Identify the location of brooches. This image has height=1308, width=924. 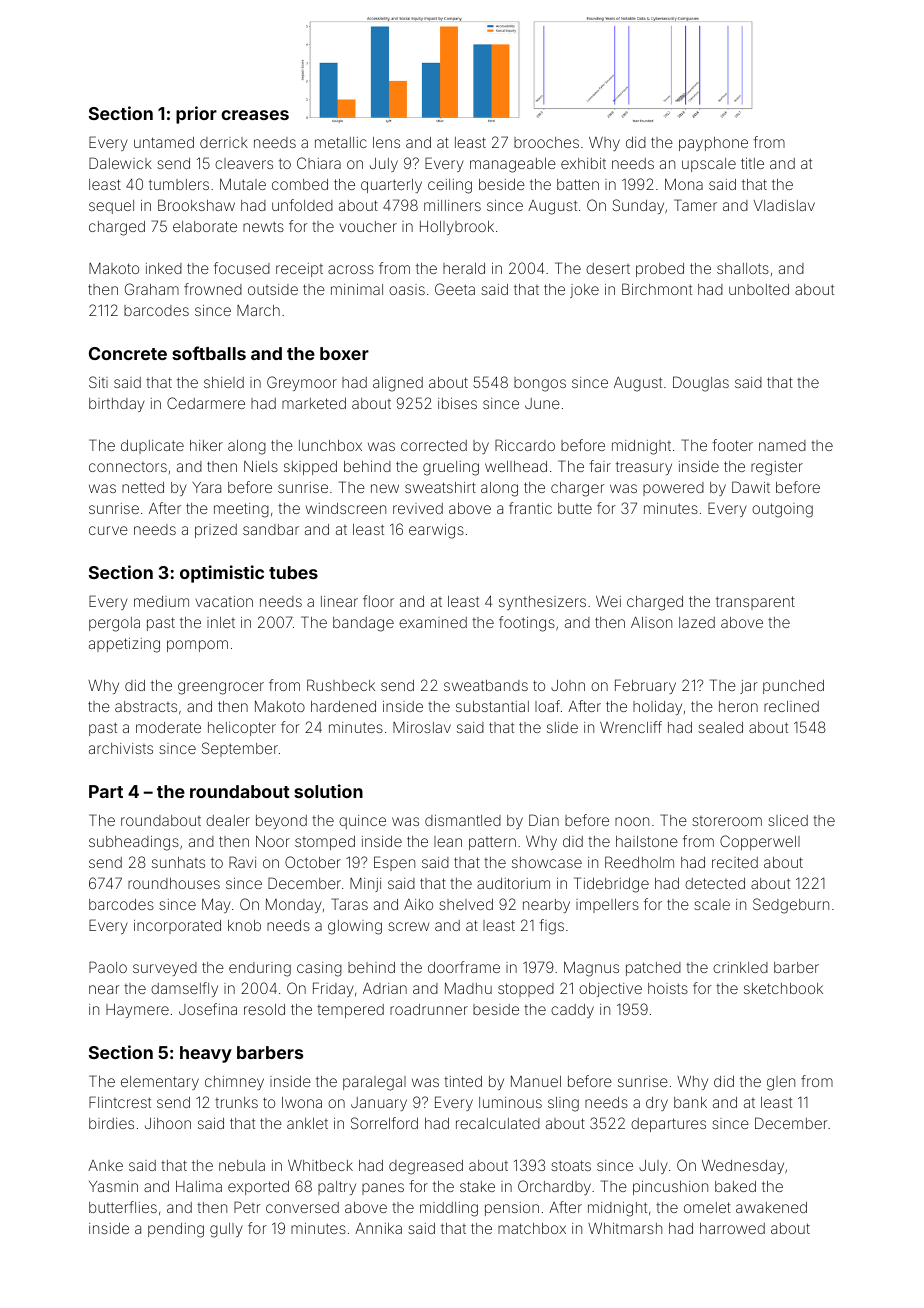
(546, 142).
